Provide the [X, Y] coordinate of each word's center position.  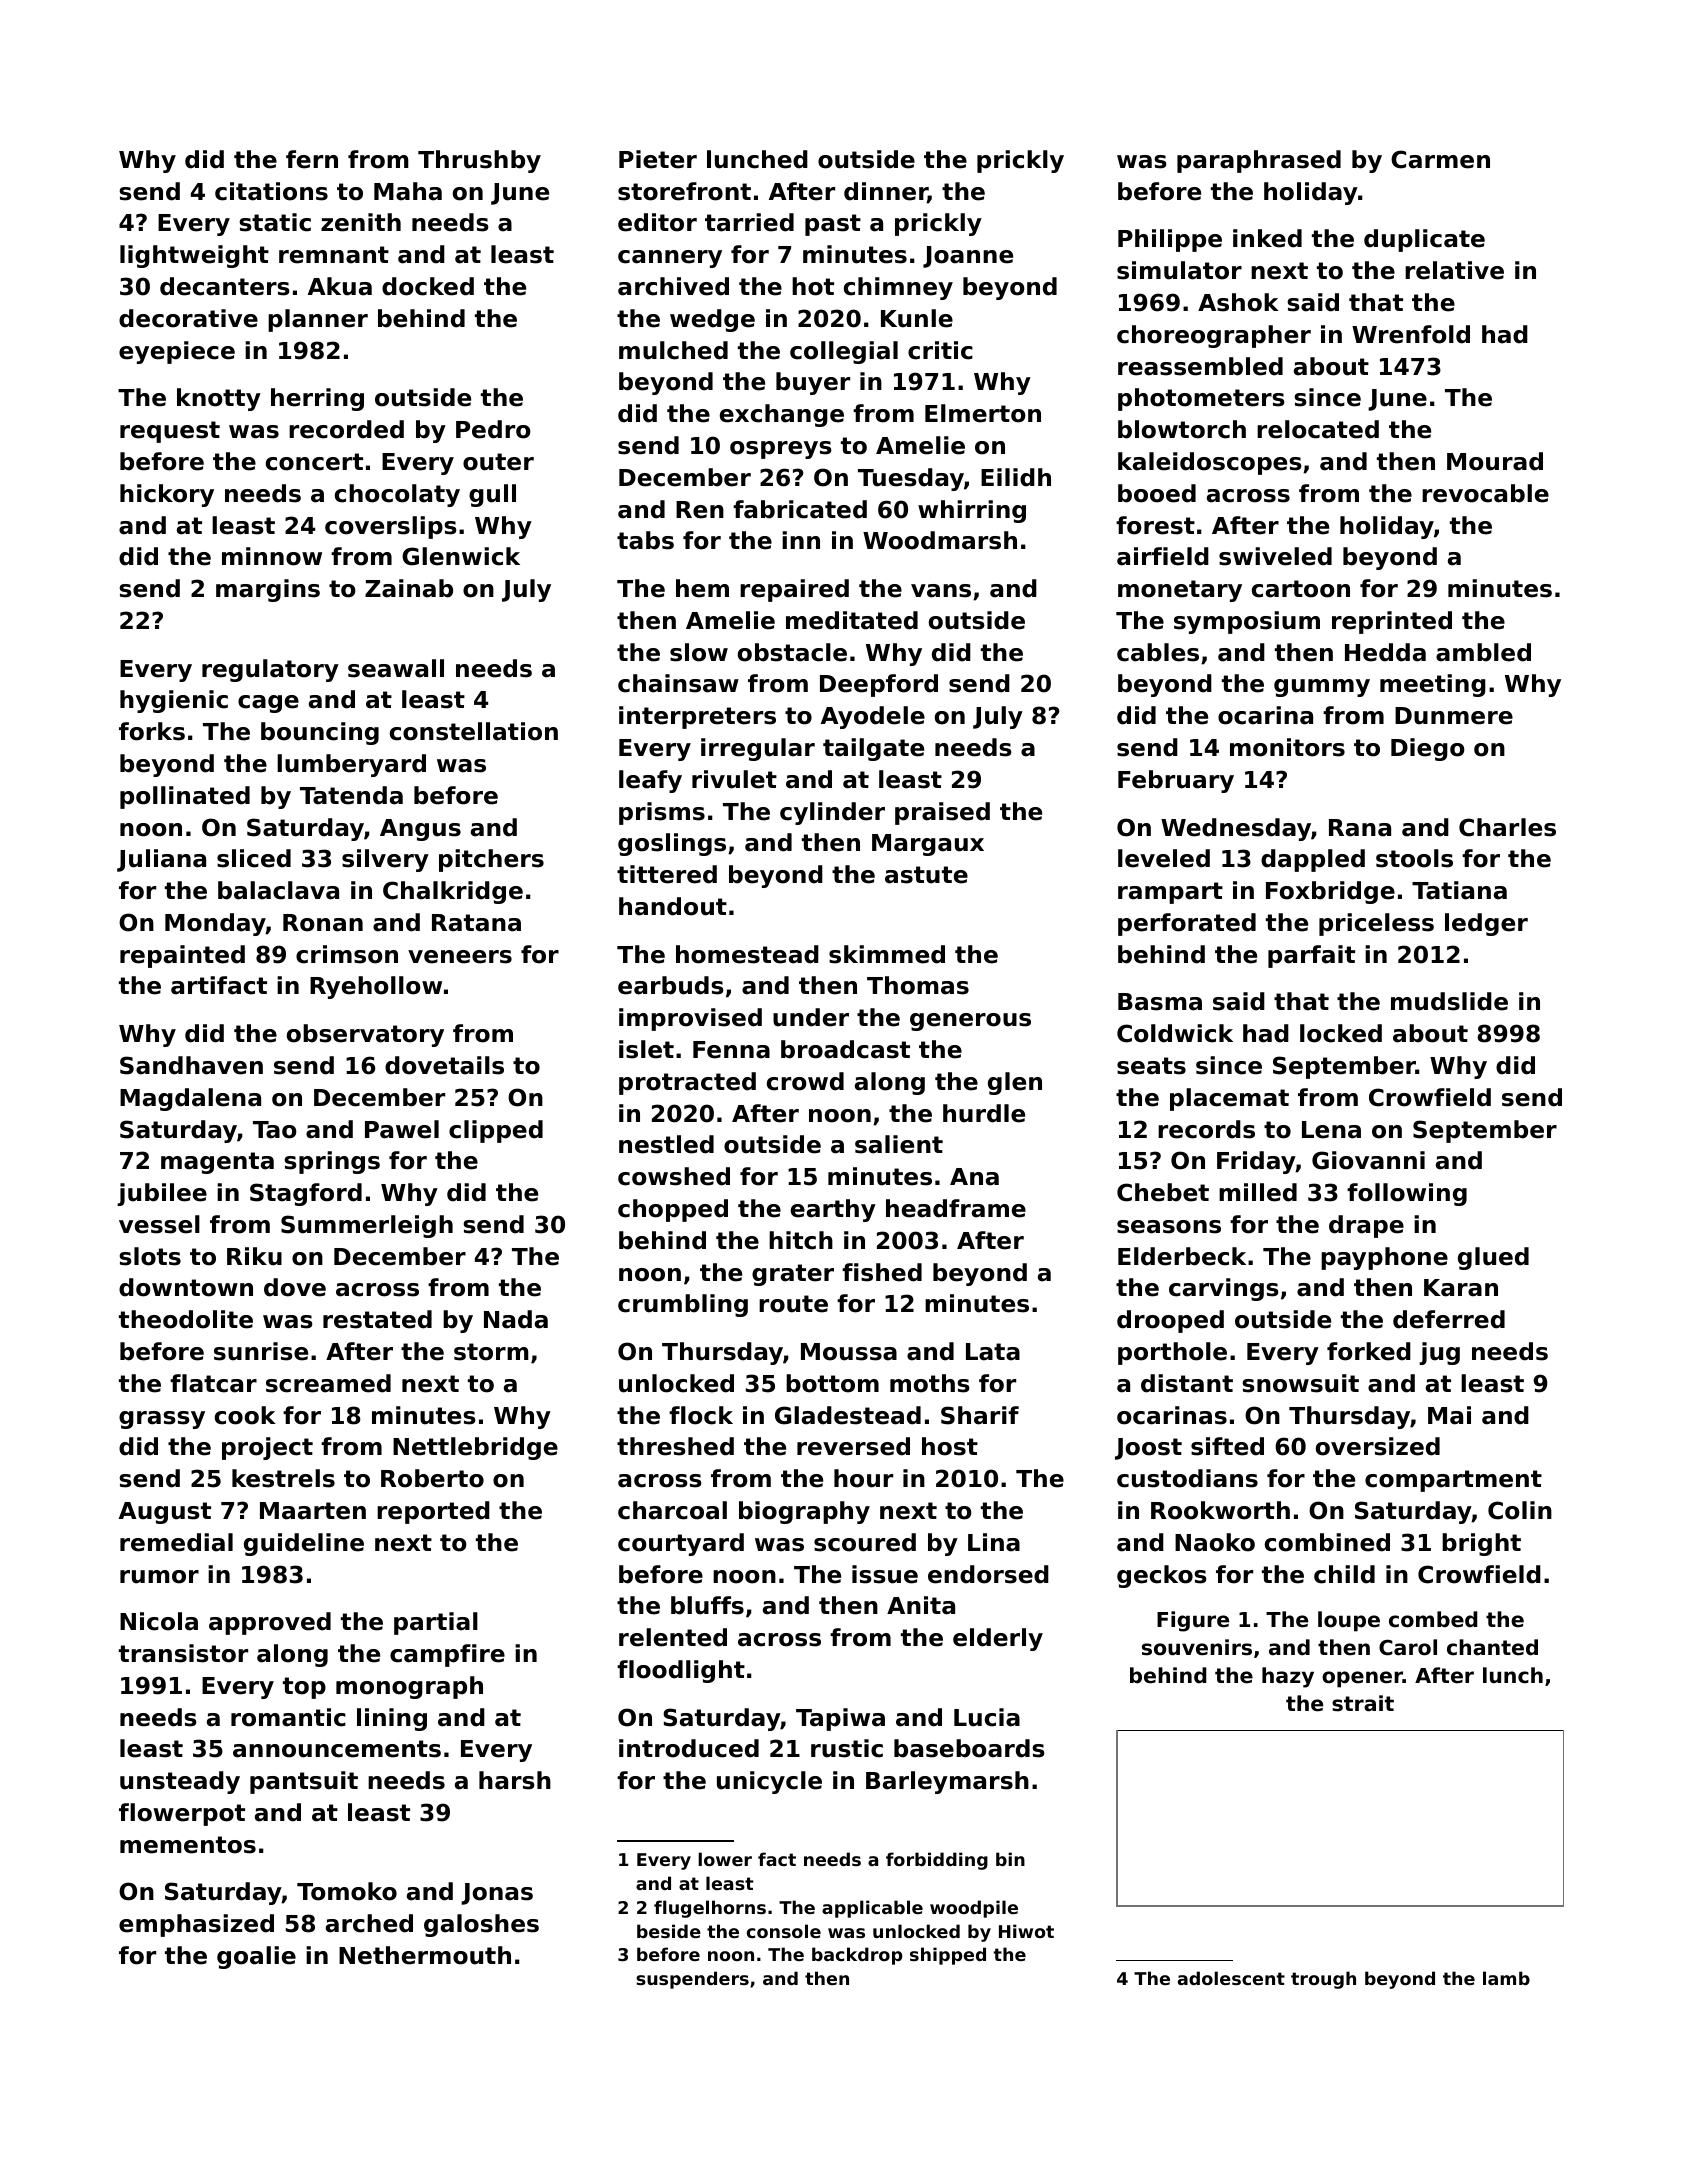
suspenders [692, 1980]
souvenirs [1197, 1647]
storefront [684, 191]
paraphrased [1259, 161]
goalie [256, 1957]
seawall [396, 668]
